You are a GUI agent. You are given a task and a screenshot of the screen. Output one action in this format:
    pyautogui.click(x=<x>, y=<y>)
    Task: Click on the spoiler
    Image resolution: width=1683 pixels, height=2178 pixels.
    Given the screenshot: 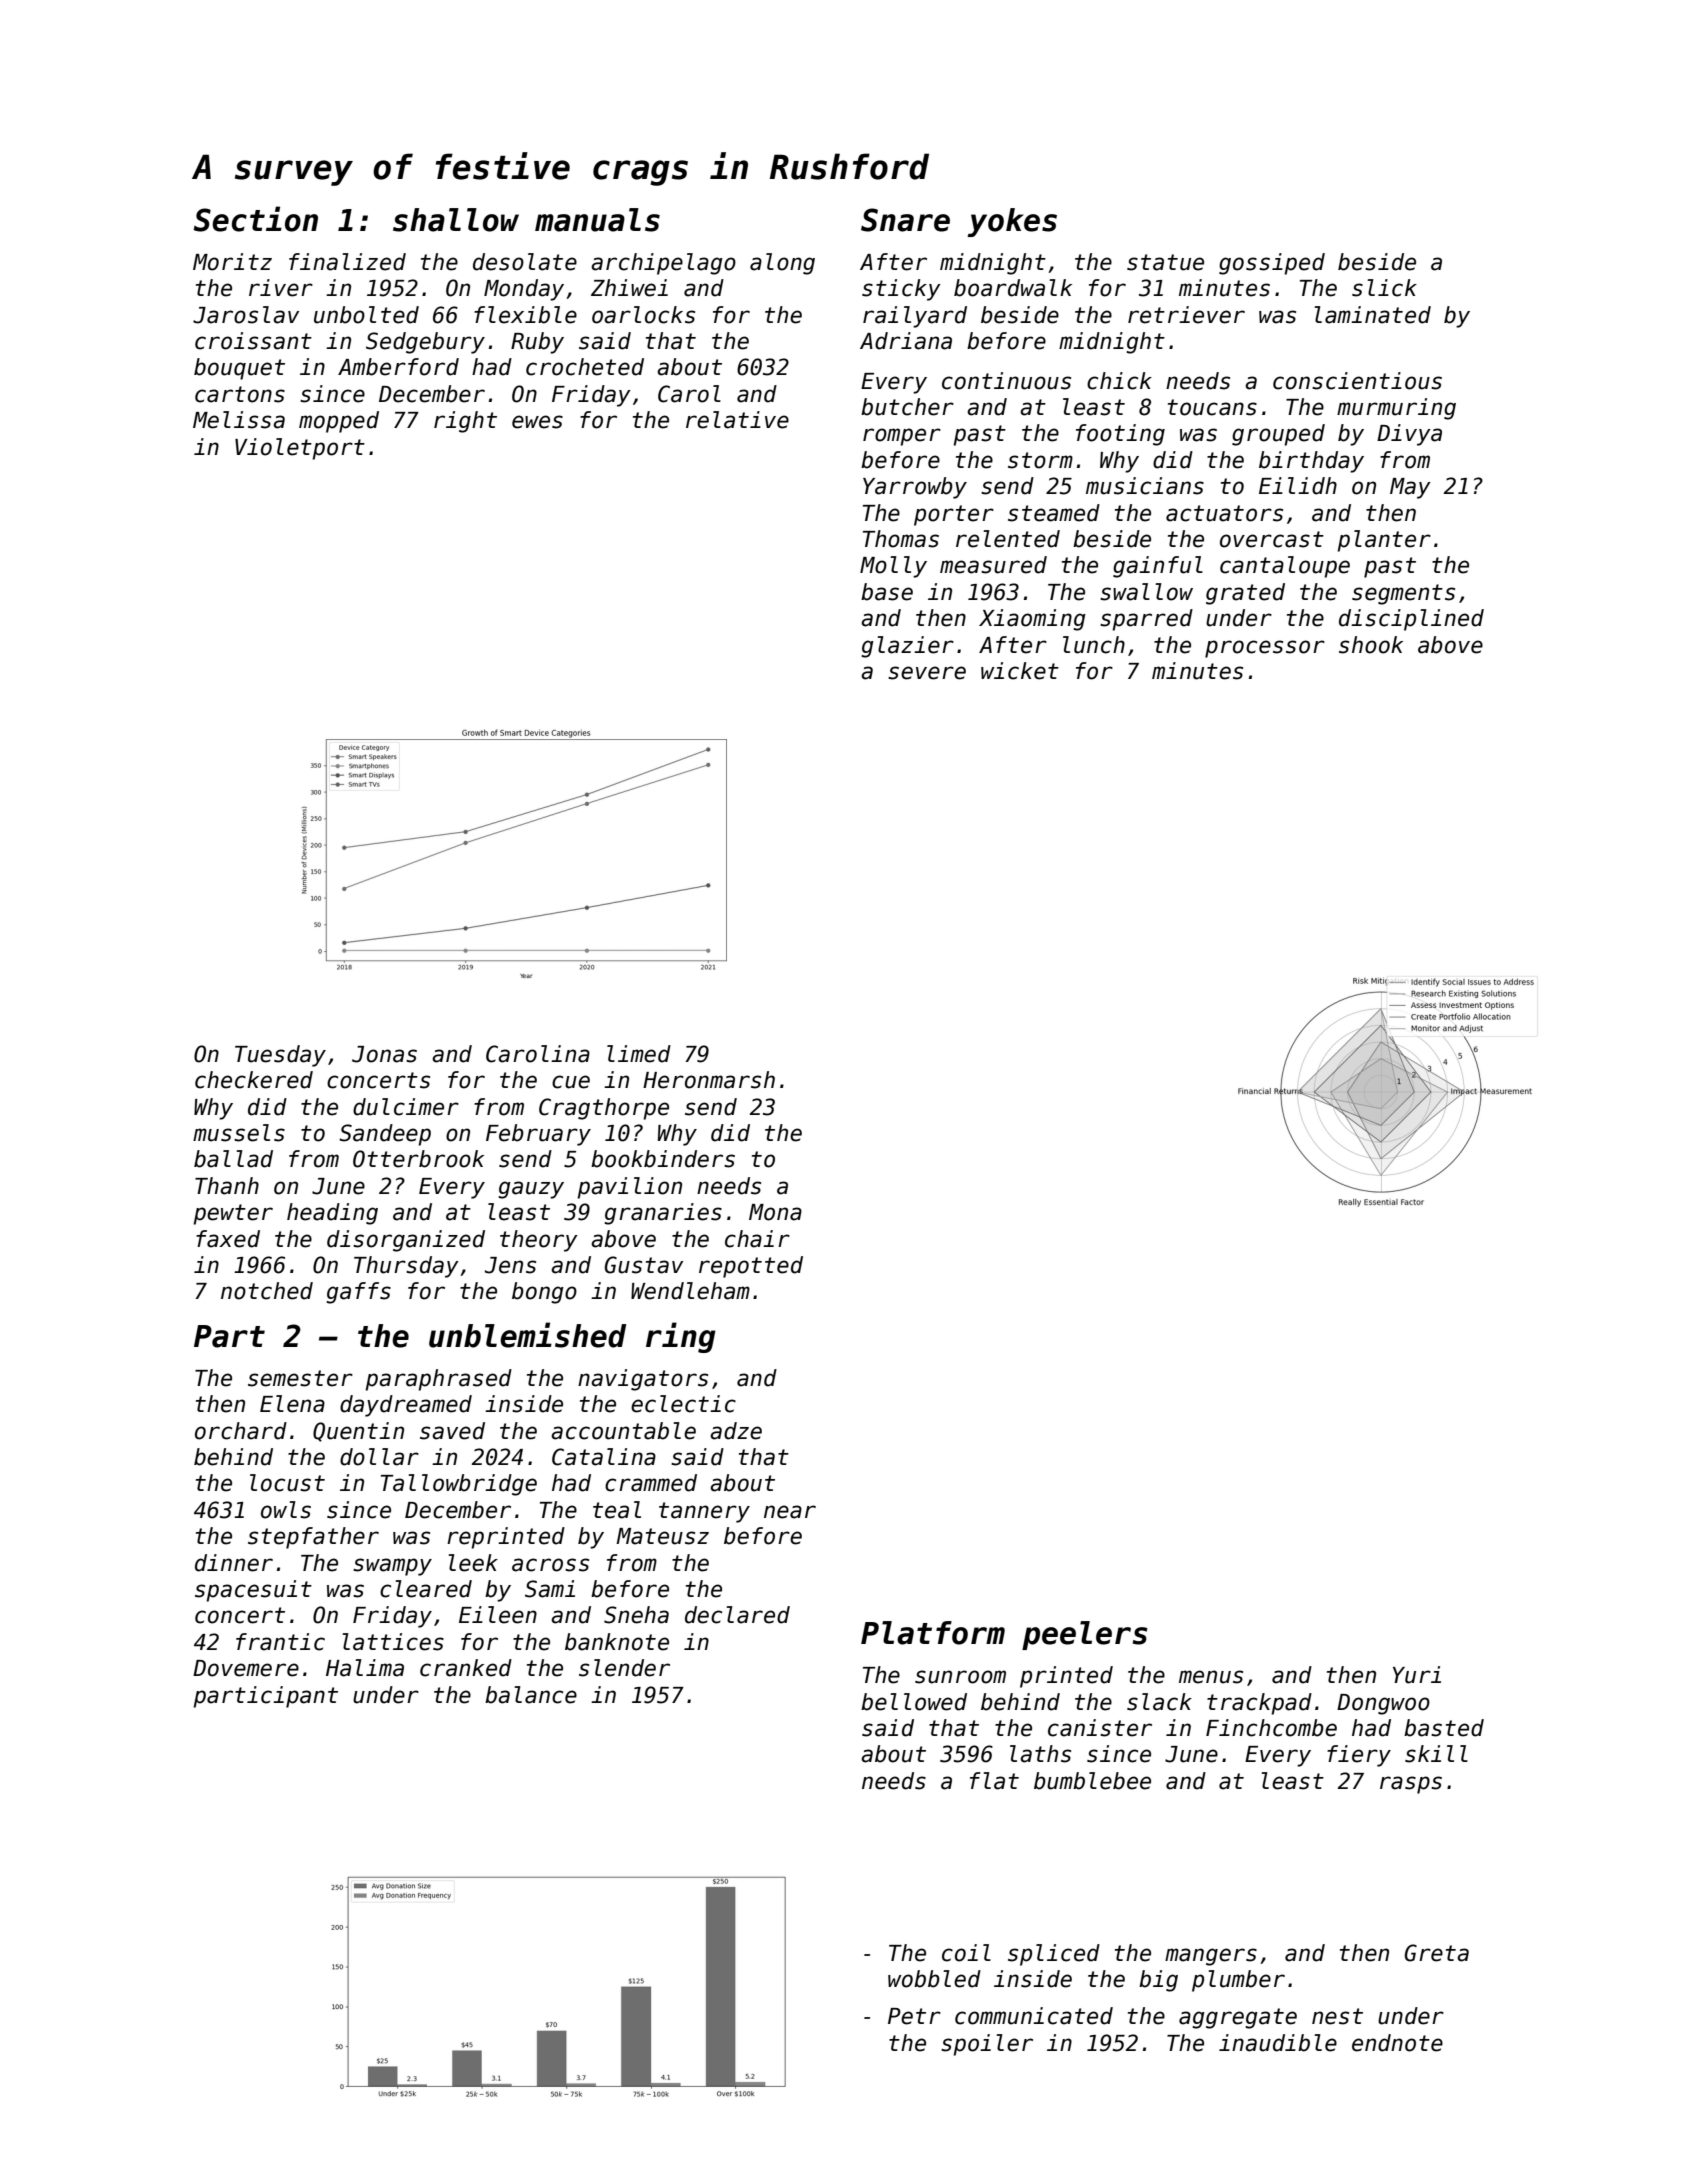 What is the action you would take?
    pyautogui.click(x=987, y=2045)
